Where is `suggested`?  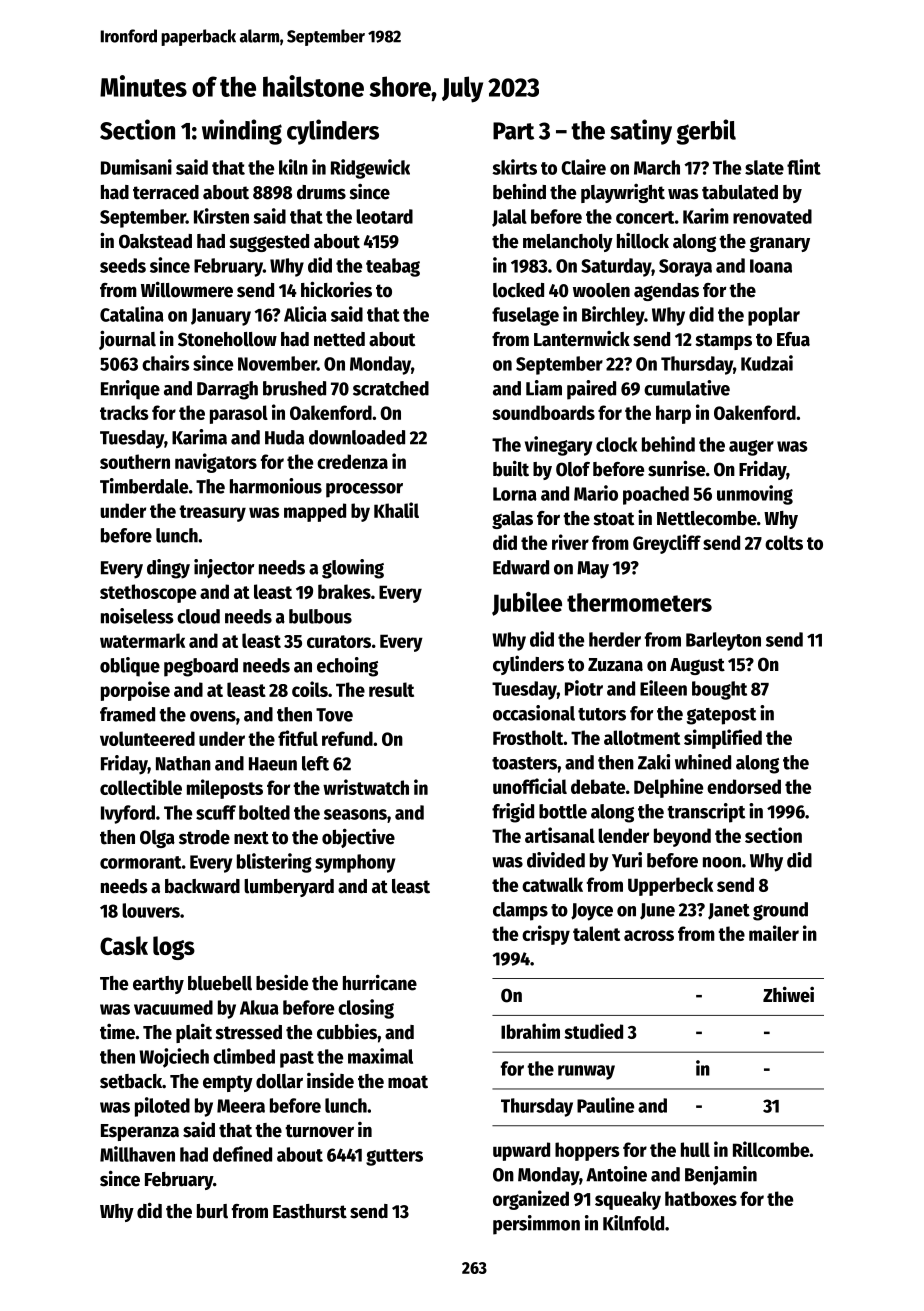
suggested is located at coordinates (269, 243).
